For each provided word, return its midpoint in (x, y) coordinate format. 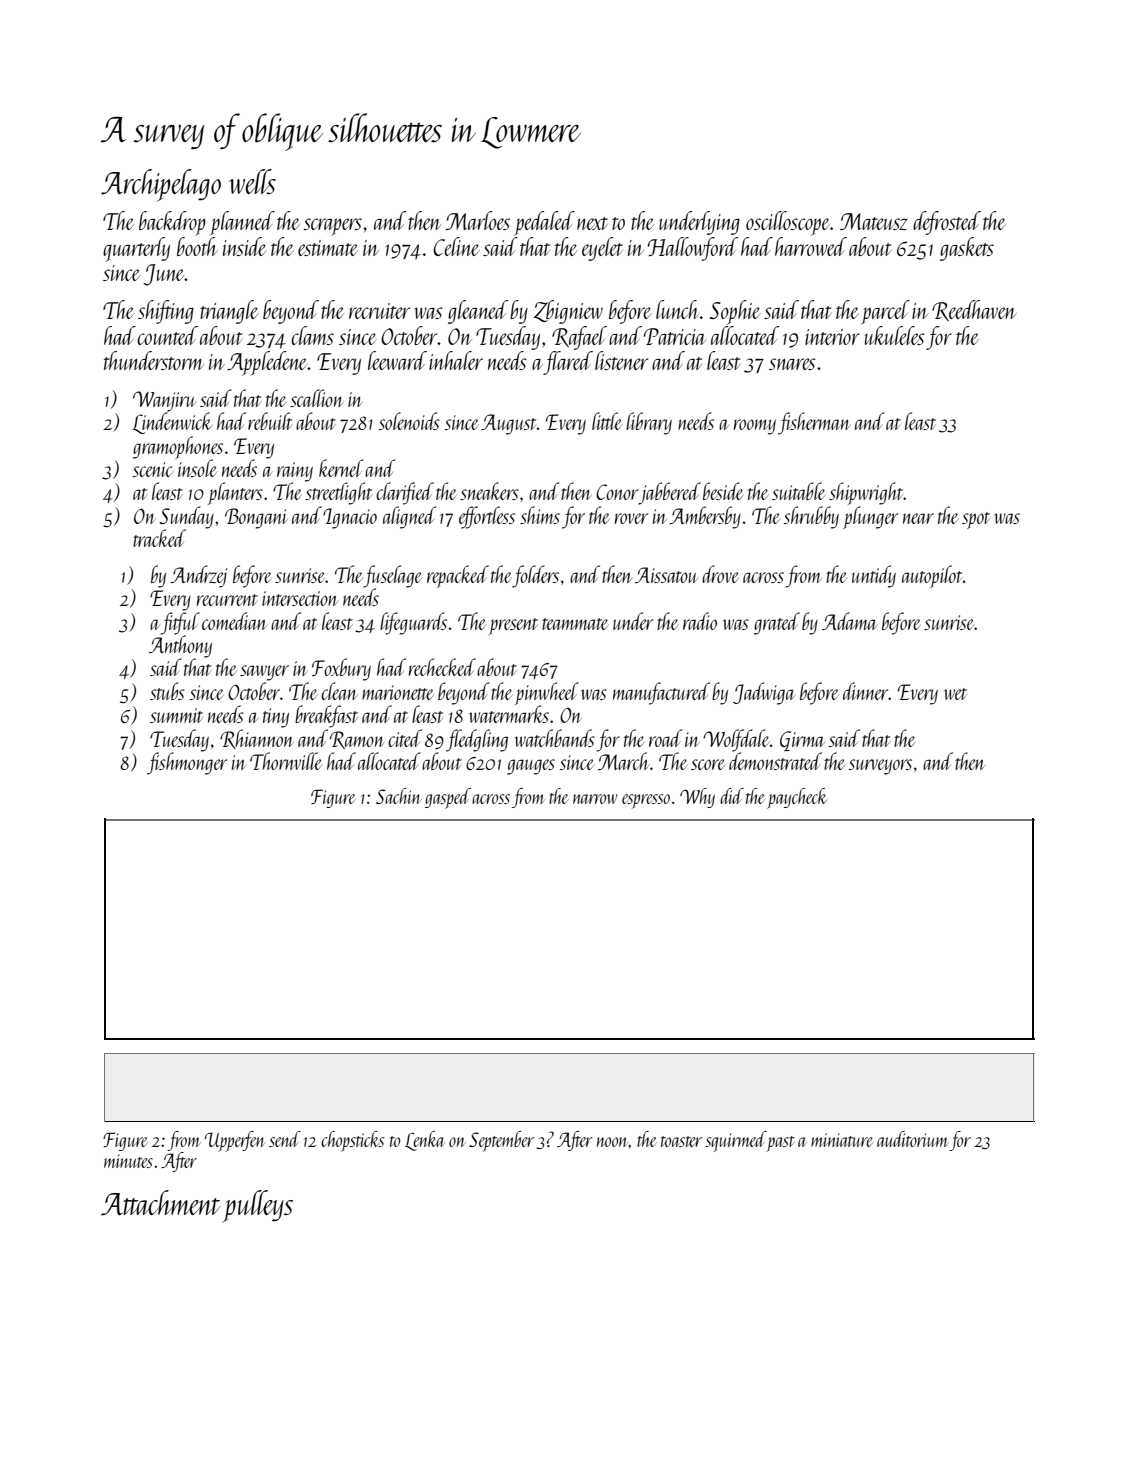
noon (613, 1142)
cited (405, 738)
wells (252, 181)
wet (955, 694)
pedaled (544, 223)
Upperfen (235, 1141)
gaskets (967, 249)
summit (176, 715)
